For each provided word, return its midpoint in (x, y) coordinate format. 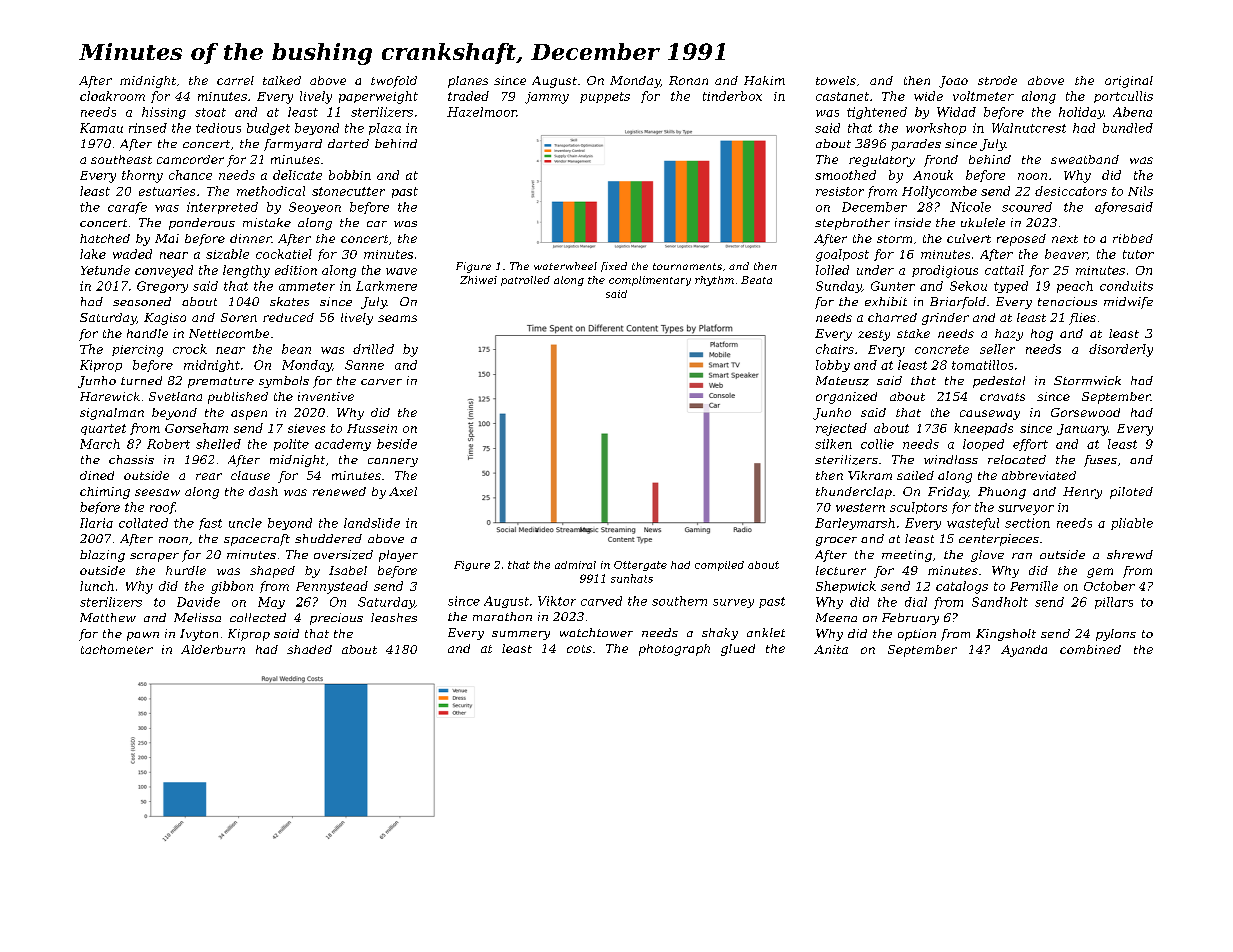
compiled (719, 566)
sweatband (1085, 159)
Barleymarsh (855, 524)
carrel (235, 80)
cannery (393, 462)
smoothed (845, 175)
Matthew (108, 617)
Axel (403, 491)
